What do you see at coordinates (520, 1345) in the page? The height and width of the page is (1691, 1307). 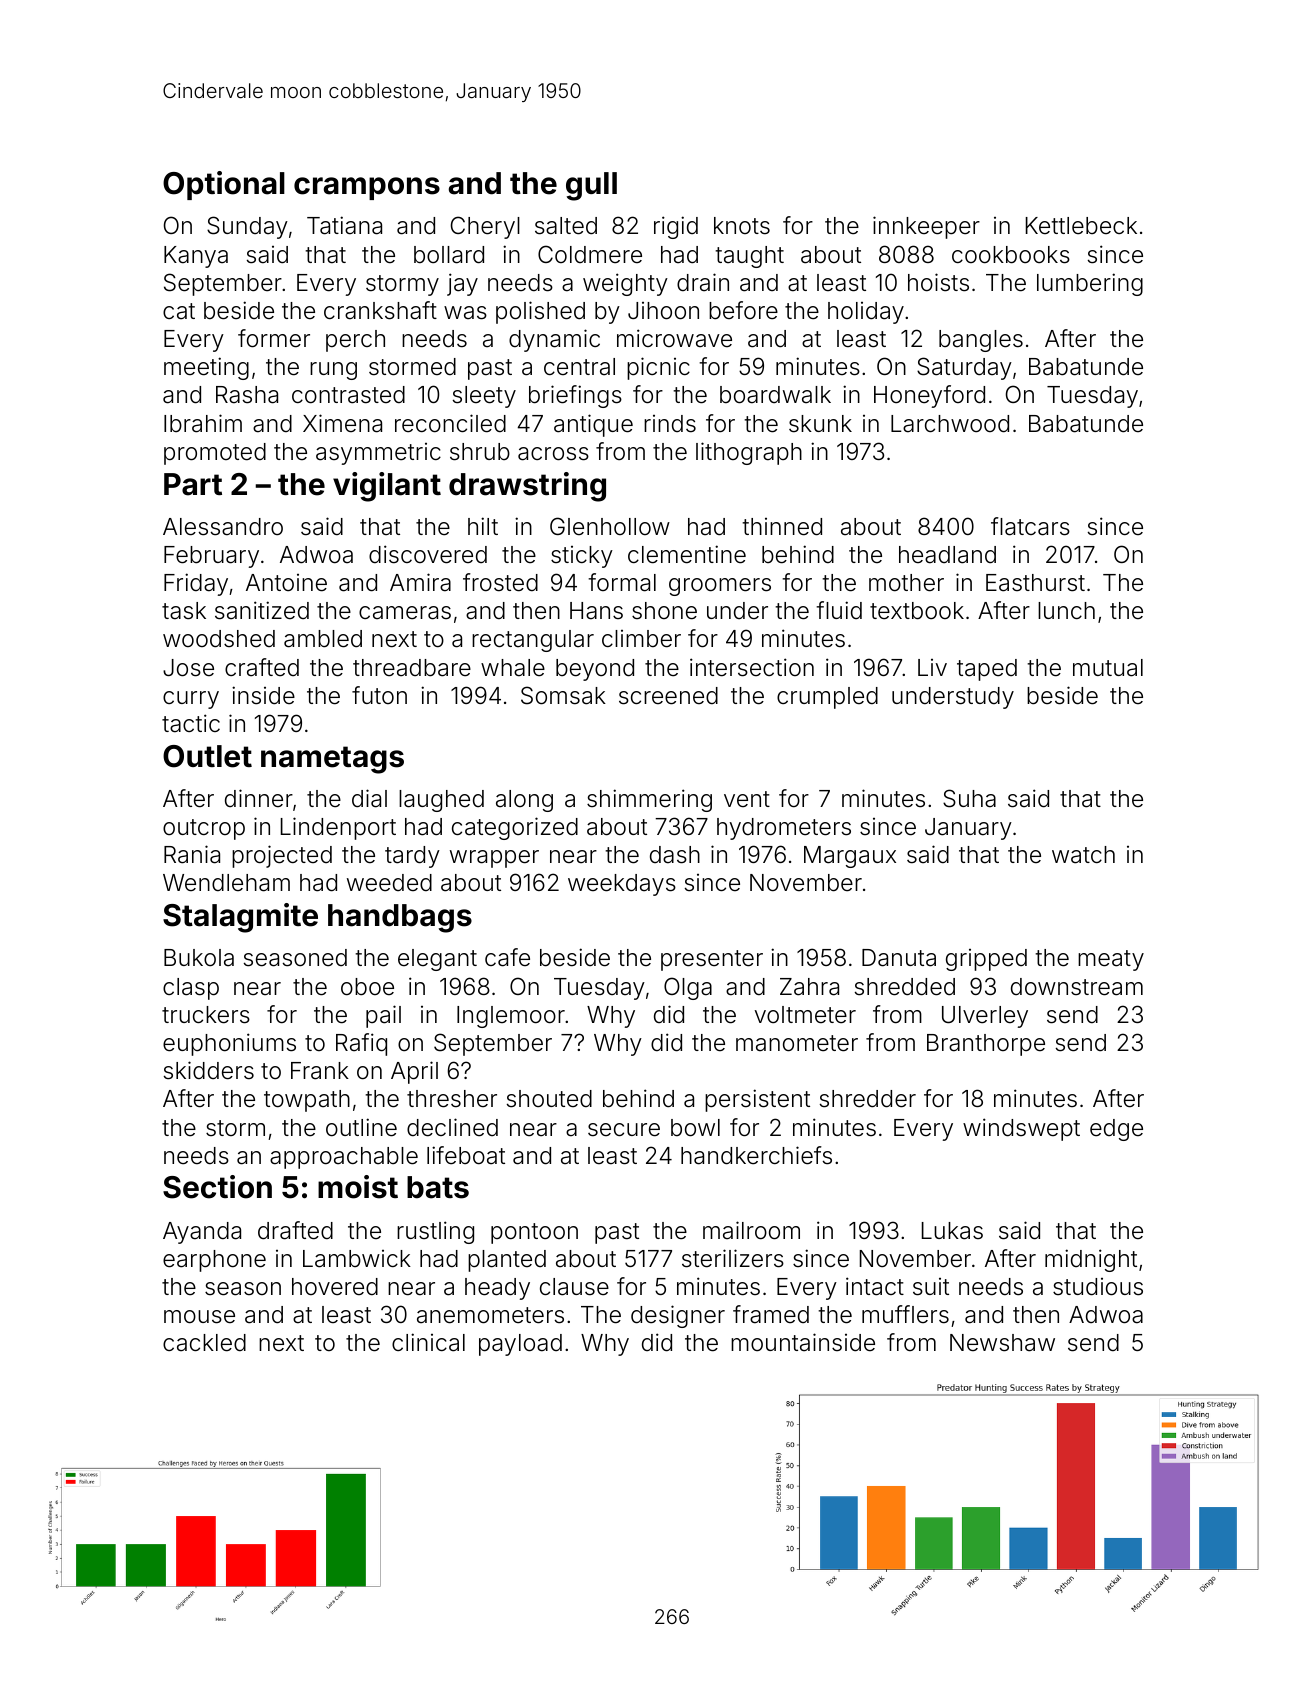 I see `payload` at bounding box center [520, 1345].
